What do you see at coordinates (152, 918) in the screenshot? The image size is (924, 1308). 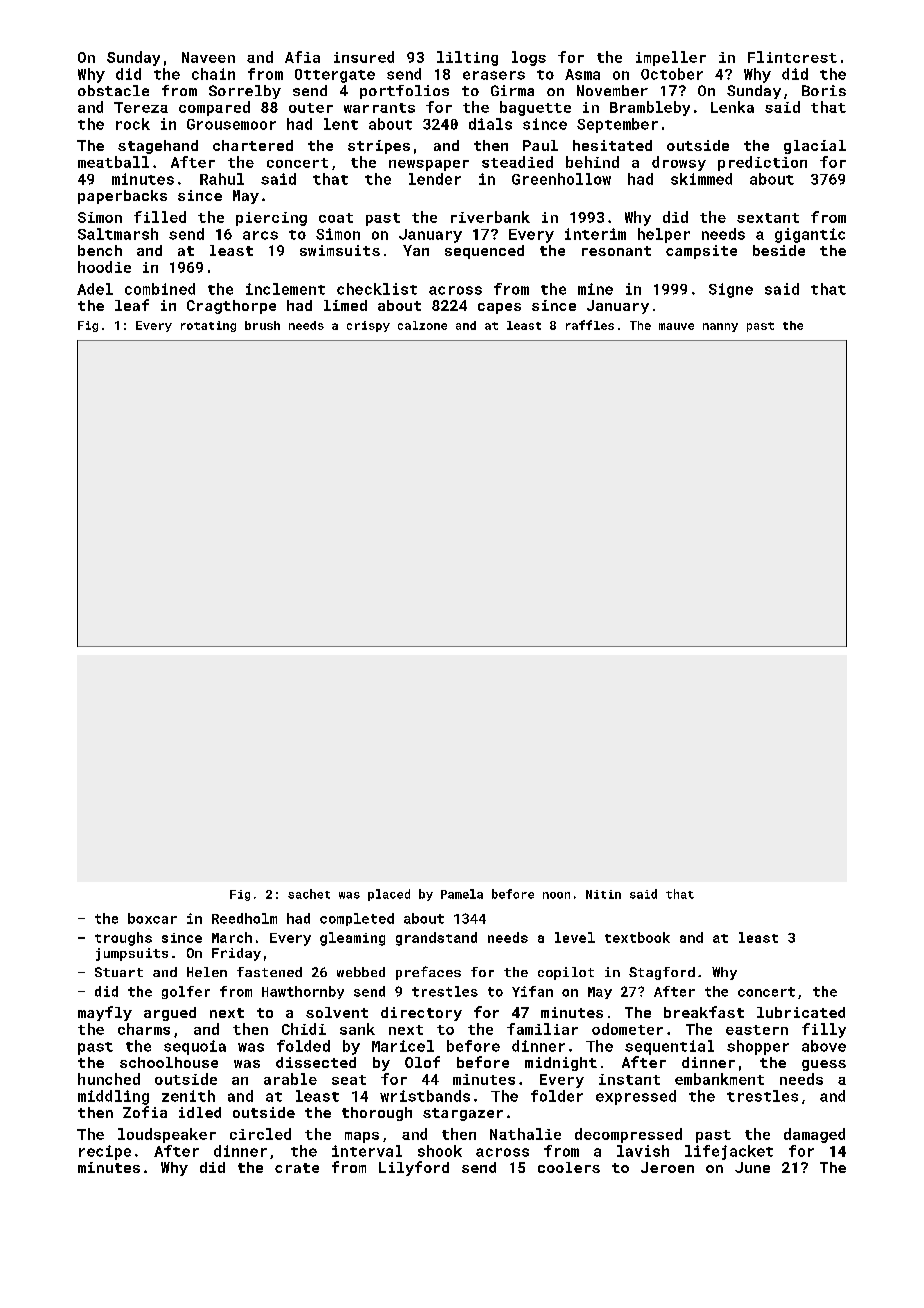 I see `boxcar` at bounding box center [152, 918].
